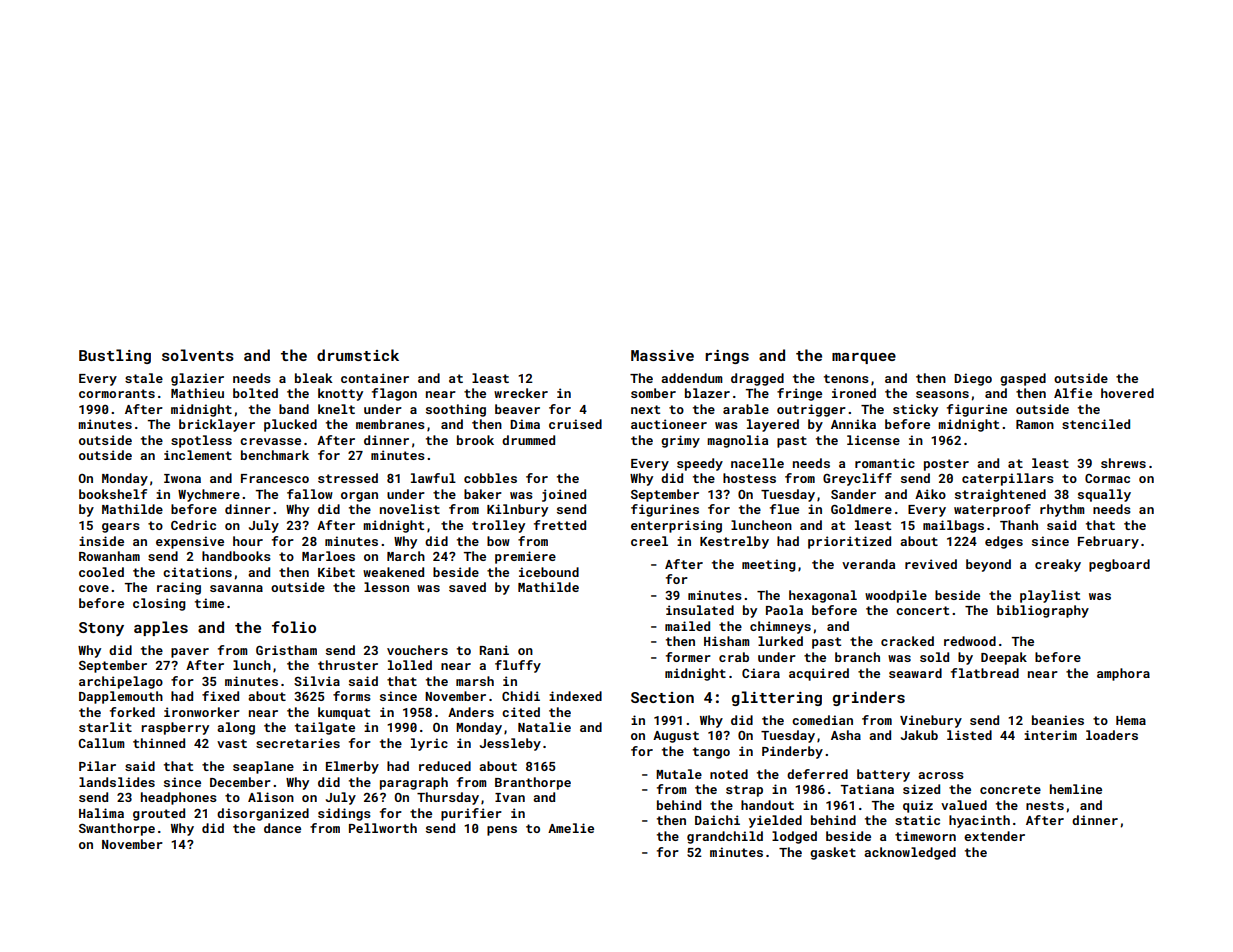  Describe the element at coordinates (564, 495) in the image. I see `joined` at that location.
